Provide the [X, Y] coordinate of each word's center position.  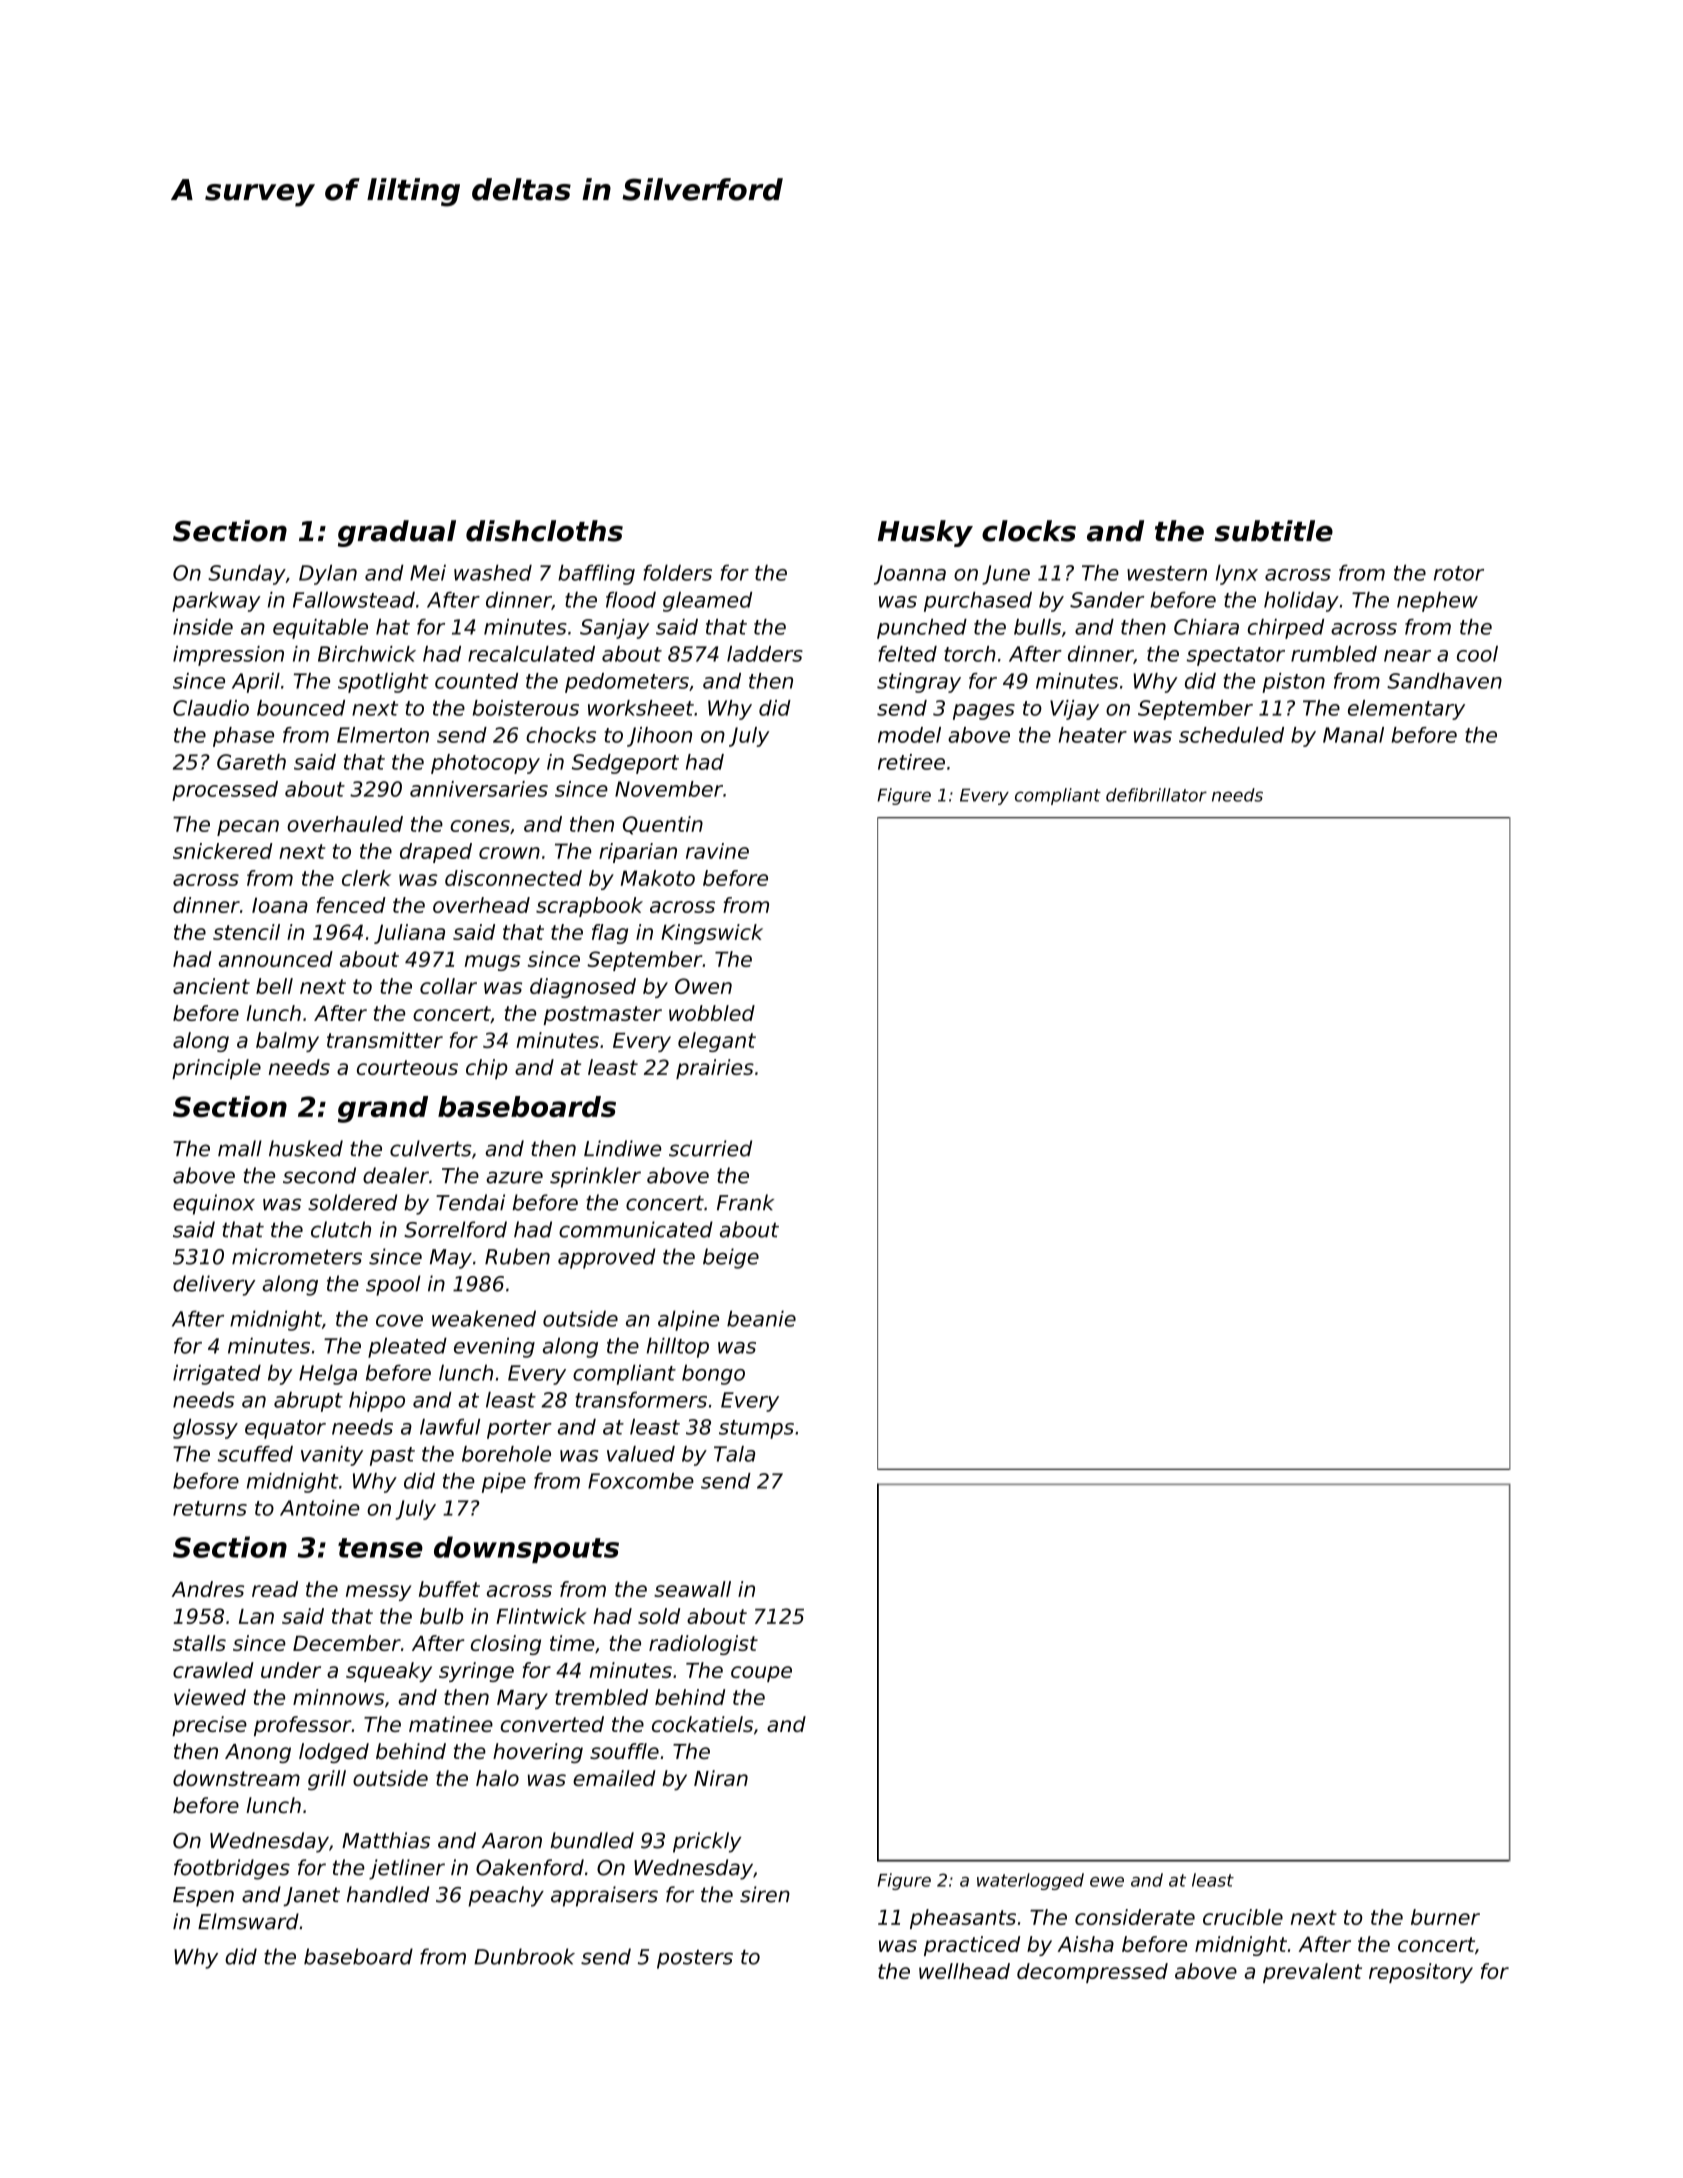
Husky [925, 533]
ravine [717, 851]
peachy [506, 1896]
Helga [328, 1374]
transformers [641, 1400]
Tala [734, 1454]
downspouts [526, 1549]
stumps [756, 1429]
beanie [761, 1318]
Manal [1353, 735]
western [1167, 573]
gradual [397, 533]
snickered [223, 851]
